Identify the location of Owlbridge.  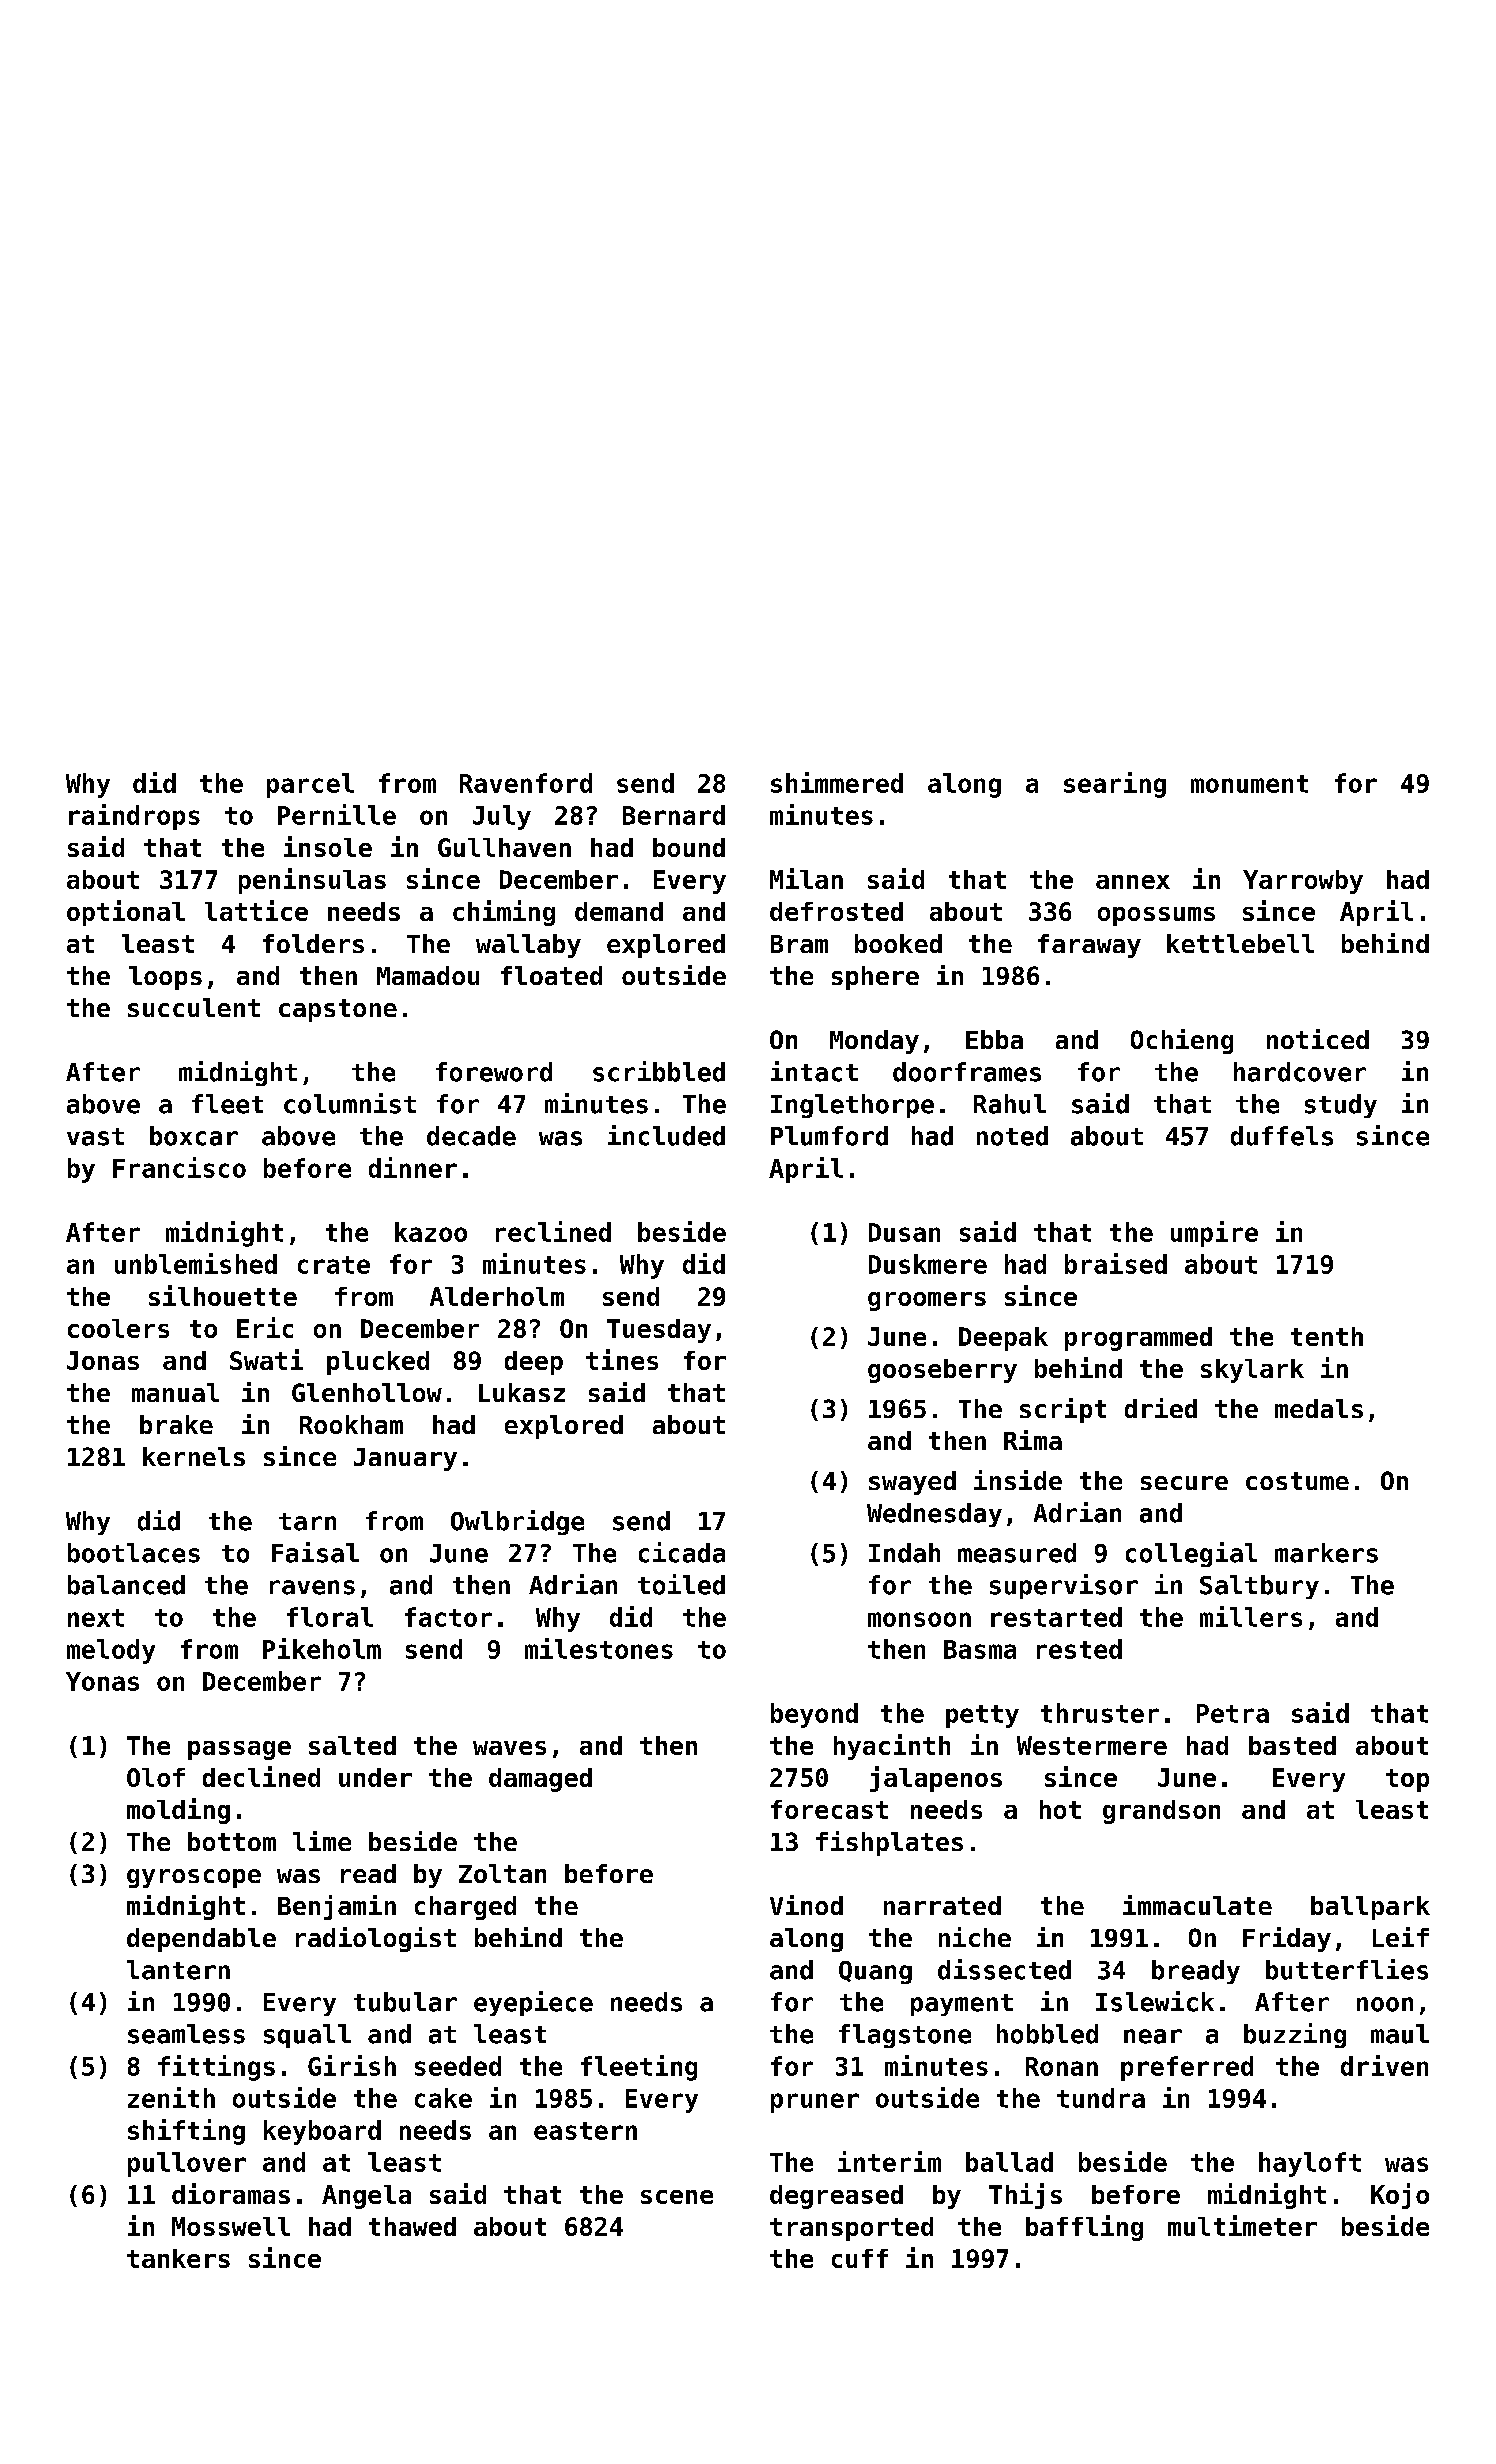
(517, 1522).
